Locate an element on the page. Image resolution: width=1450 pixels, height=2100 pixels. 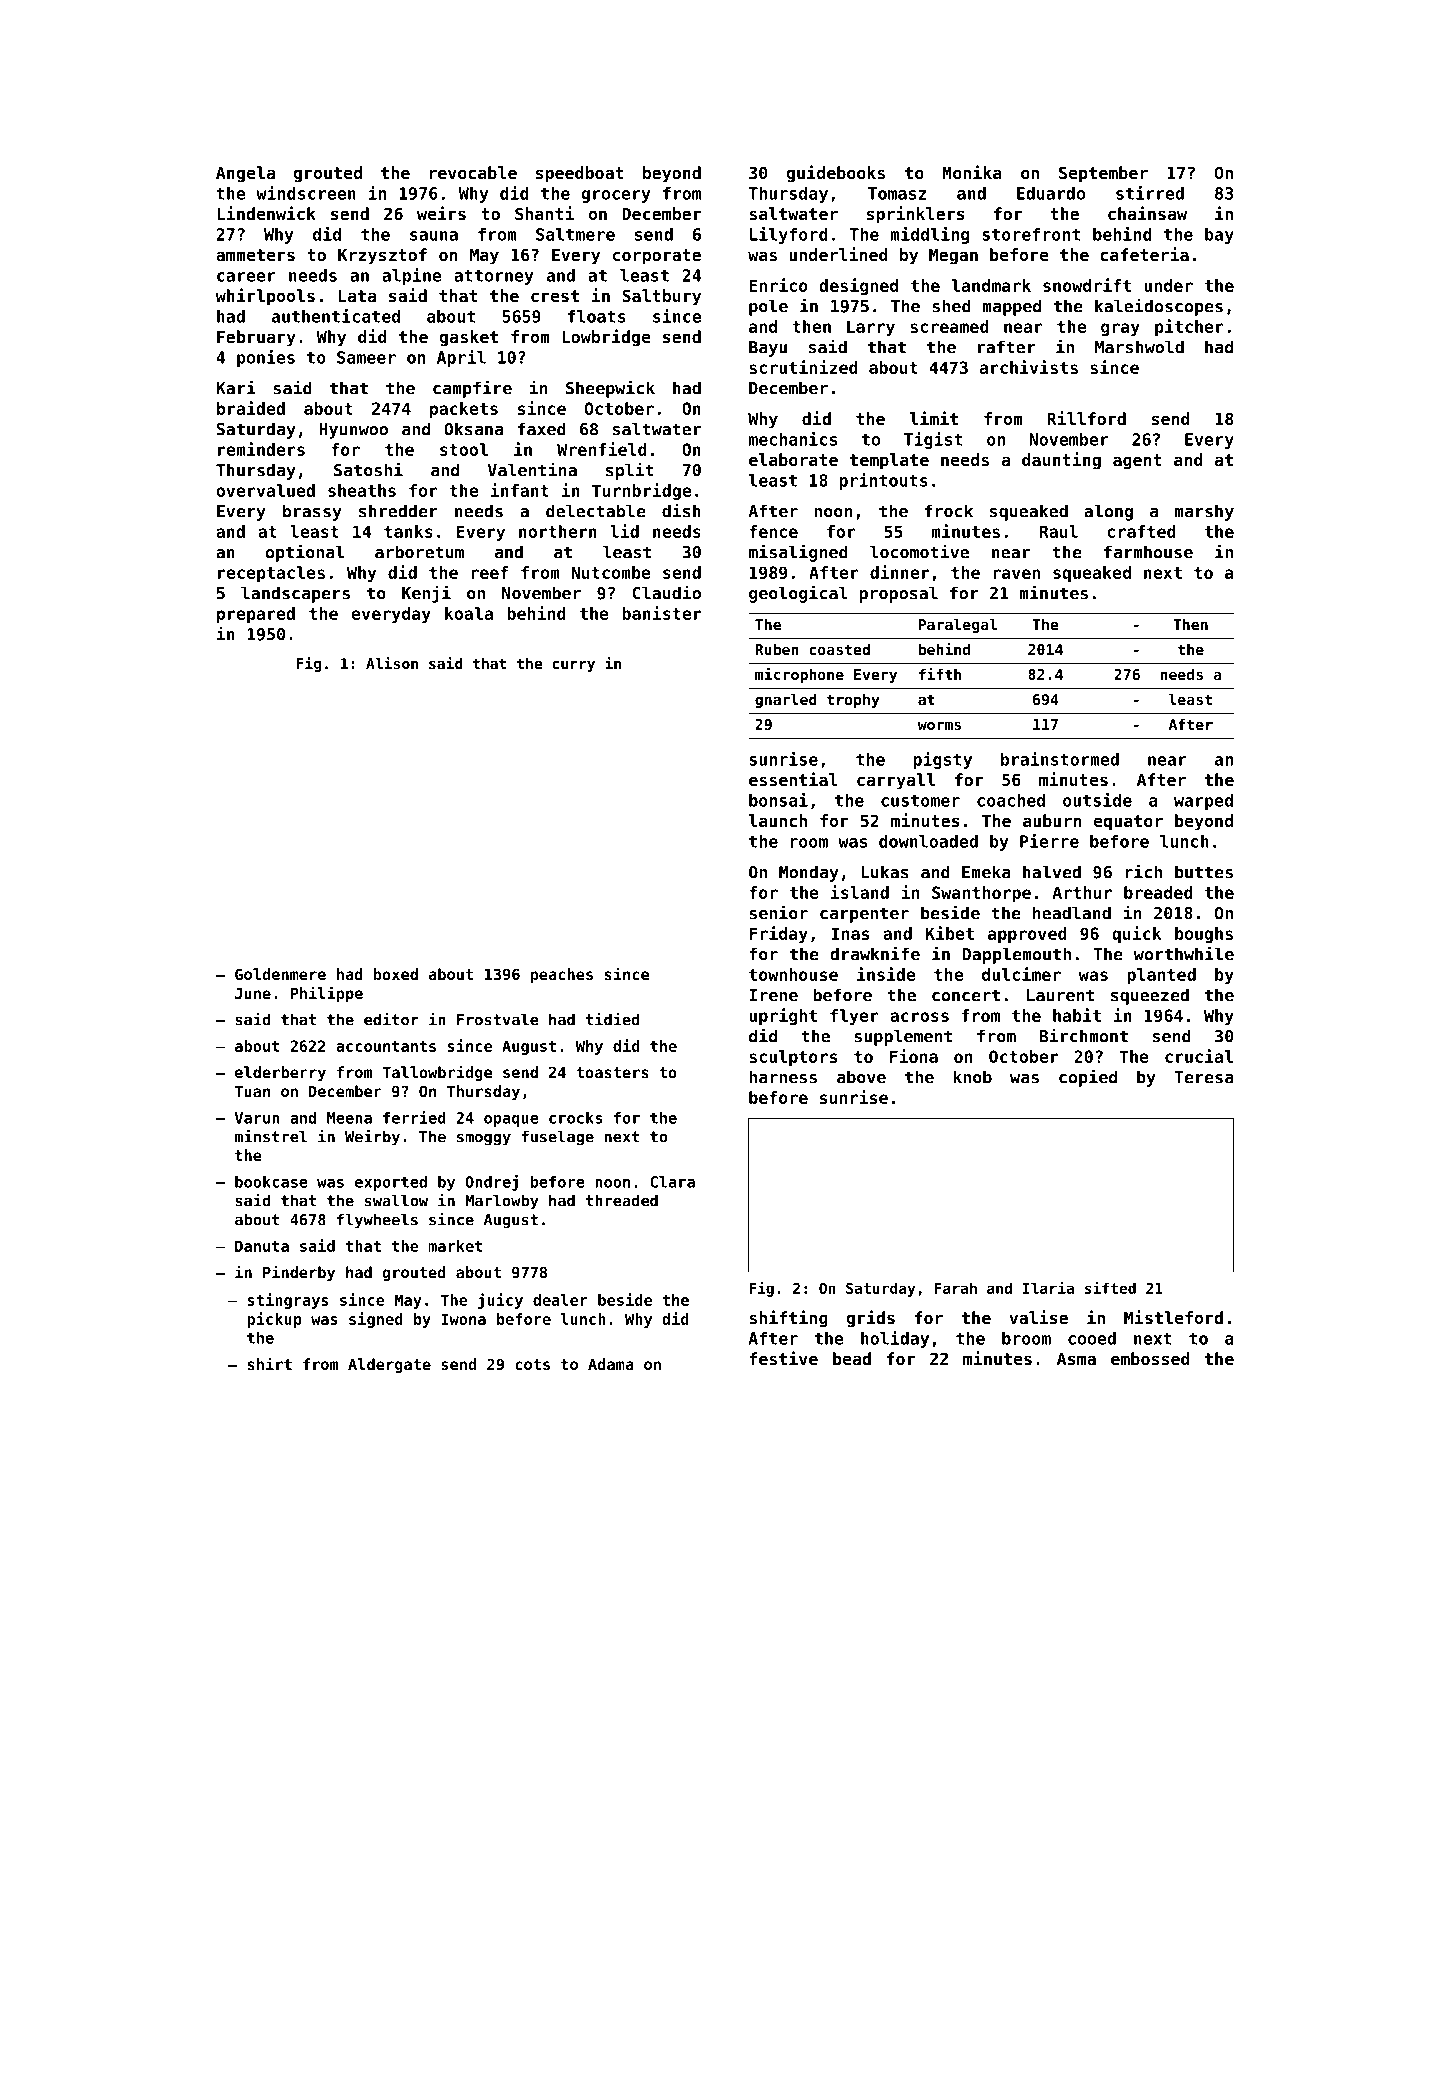
Sameer is located at coordinates (366, 357).
